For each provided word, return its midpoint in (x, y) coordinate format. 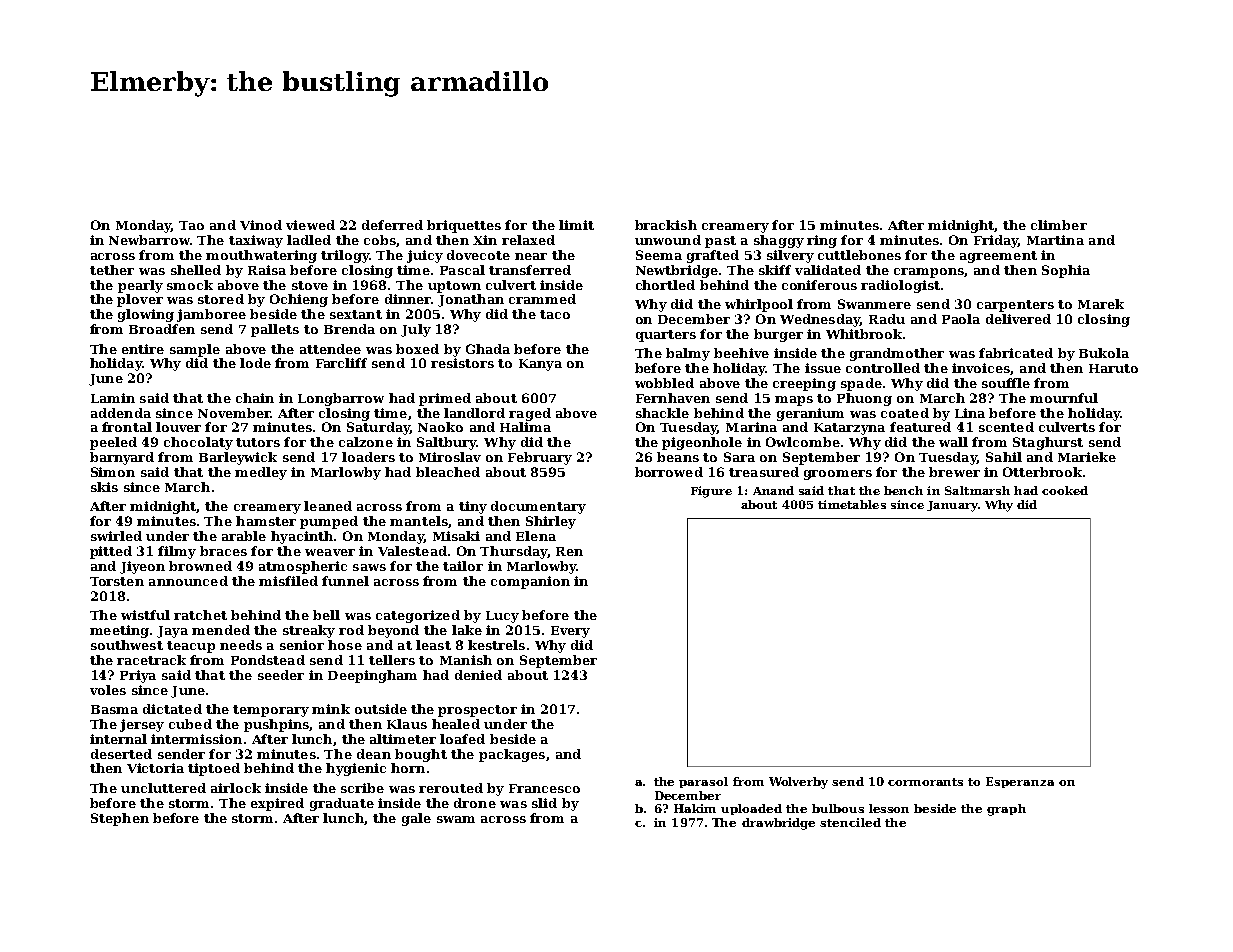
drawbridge (778, 824)
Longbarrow (341, 399)
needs (241, 645)
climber (1059, 225)
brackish (666, 225)
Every (570, 632)
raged (530, 414)
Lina (970, 413)
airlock (236, 788)
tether (112, 270)
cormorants (925, 782)
